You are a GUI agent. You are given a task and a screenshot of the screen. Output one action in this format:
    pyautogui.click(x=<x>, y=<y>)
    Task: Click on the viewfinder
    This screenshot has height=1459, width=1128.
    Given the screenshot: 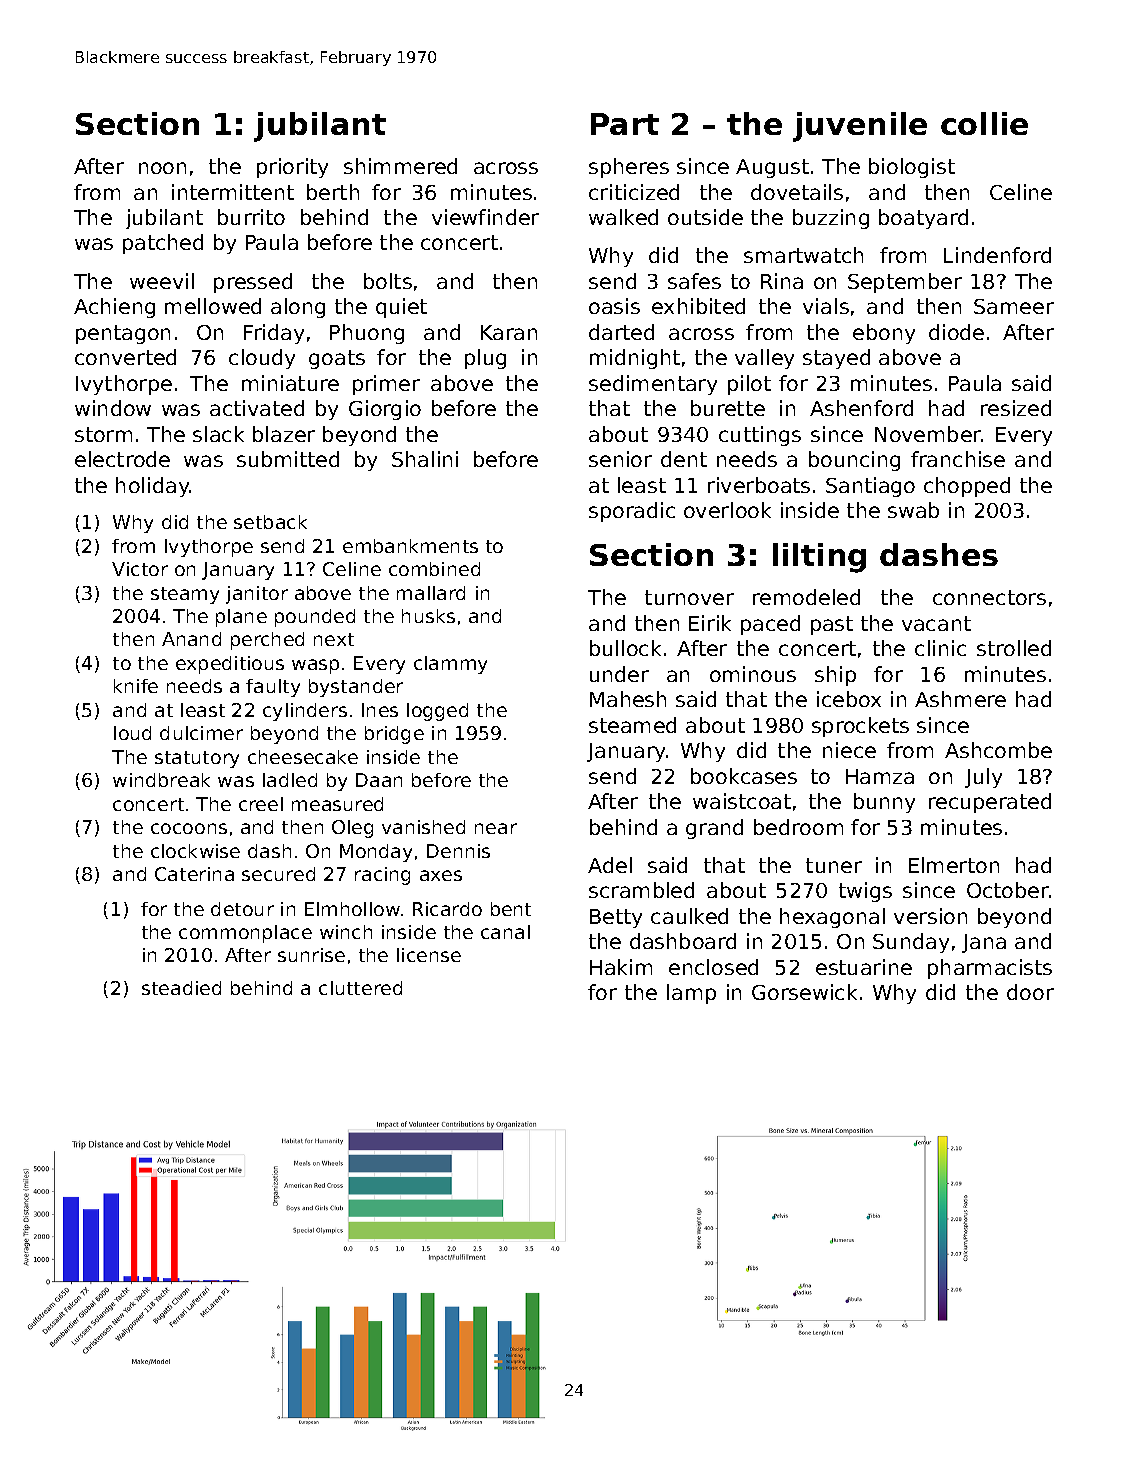 What is the action you would take?
    pyautogui.click(x=485, y=217)
